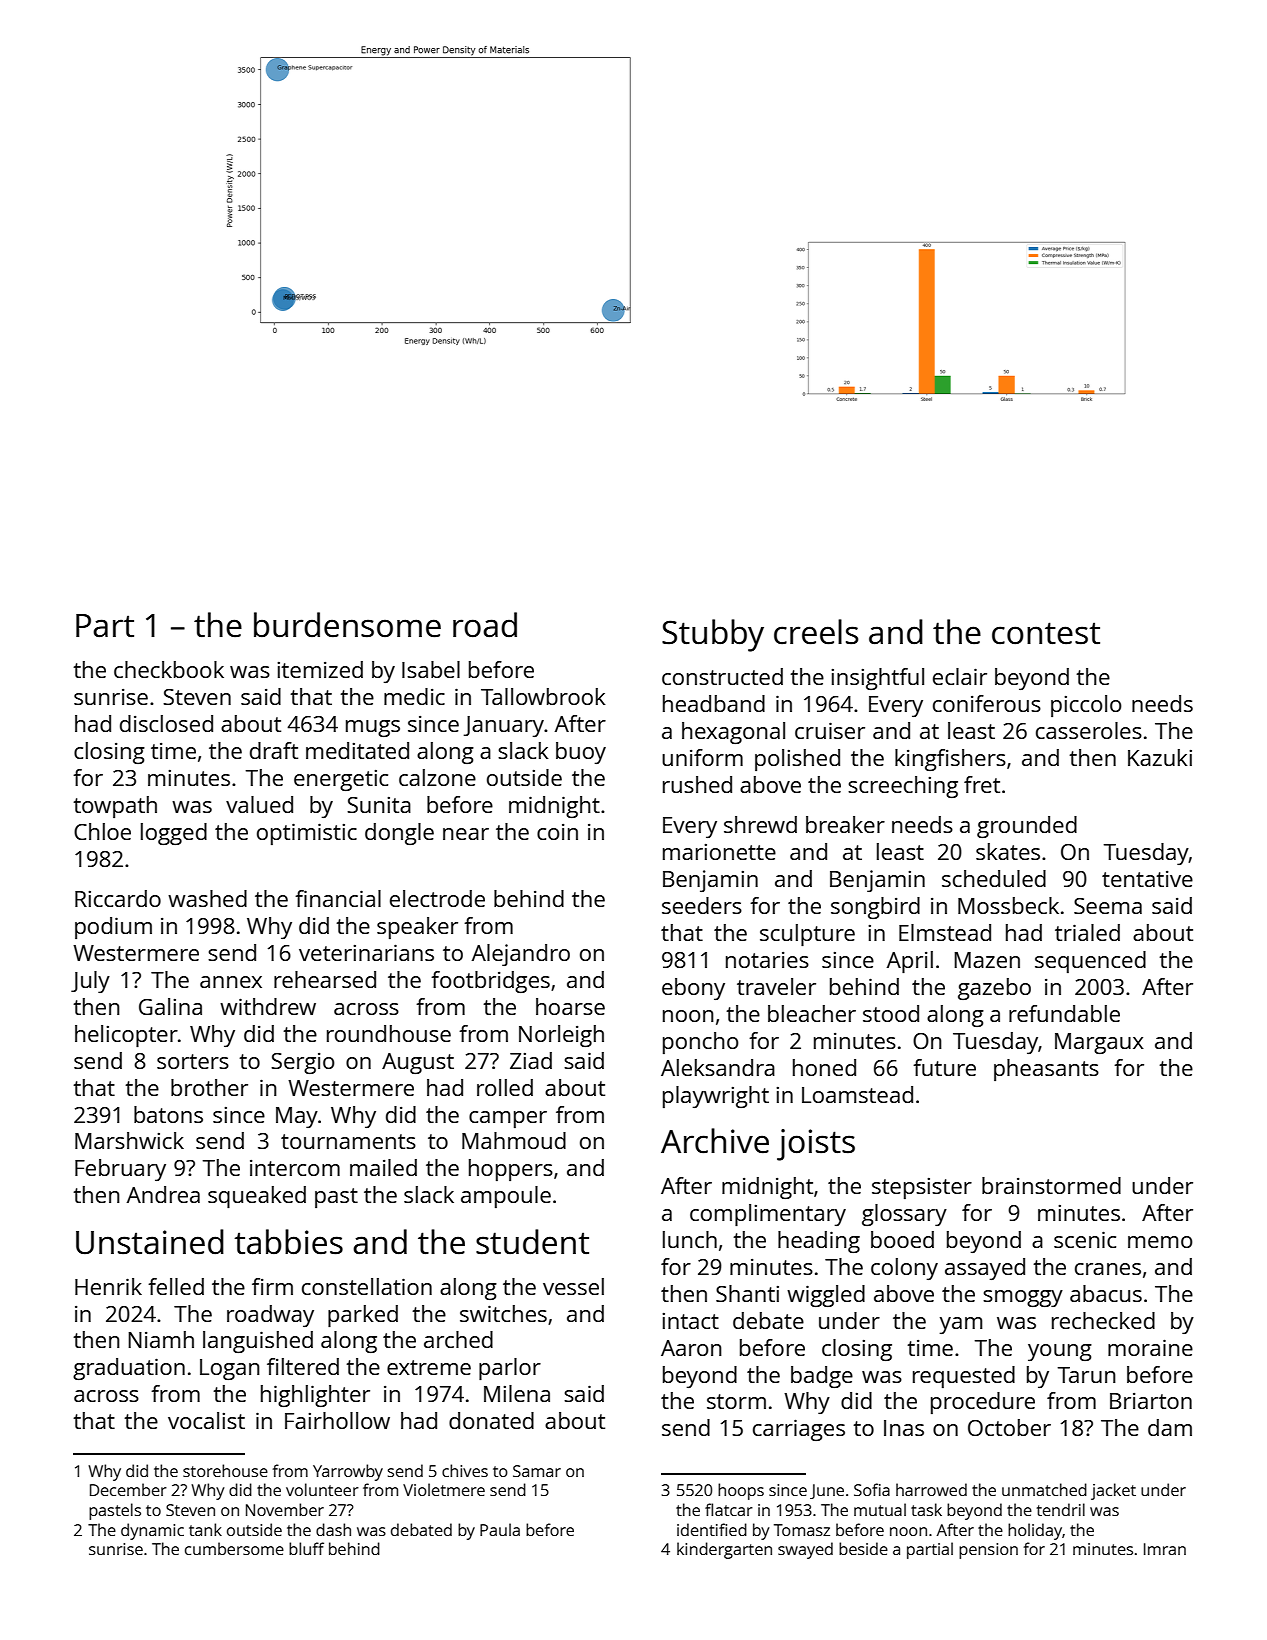 Image resolution: width=1267 pixels, height=1640 pixels. I want to click on squeaked, so click(257, 1197).
